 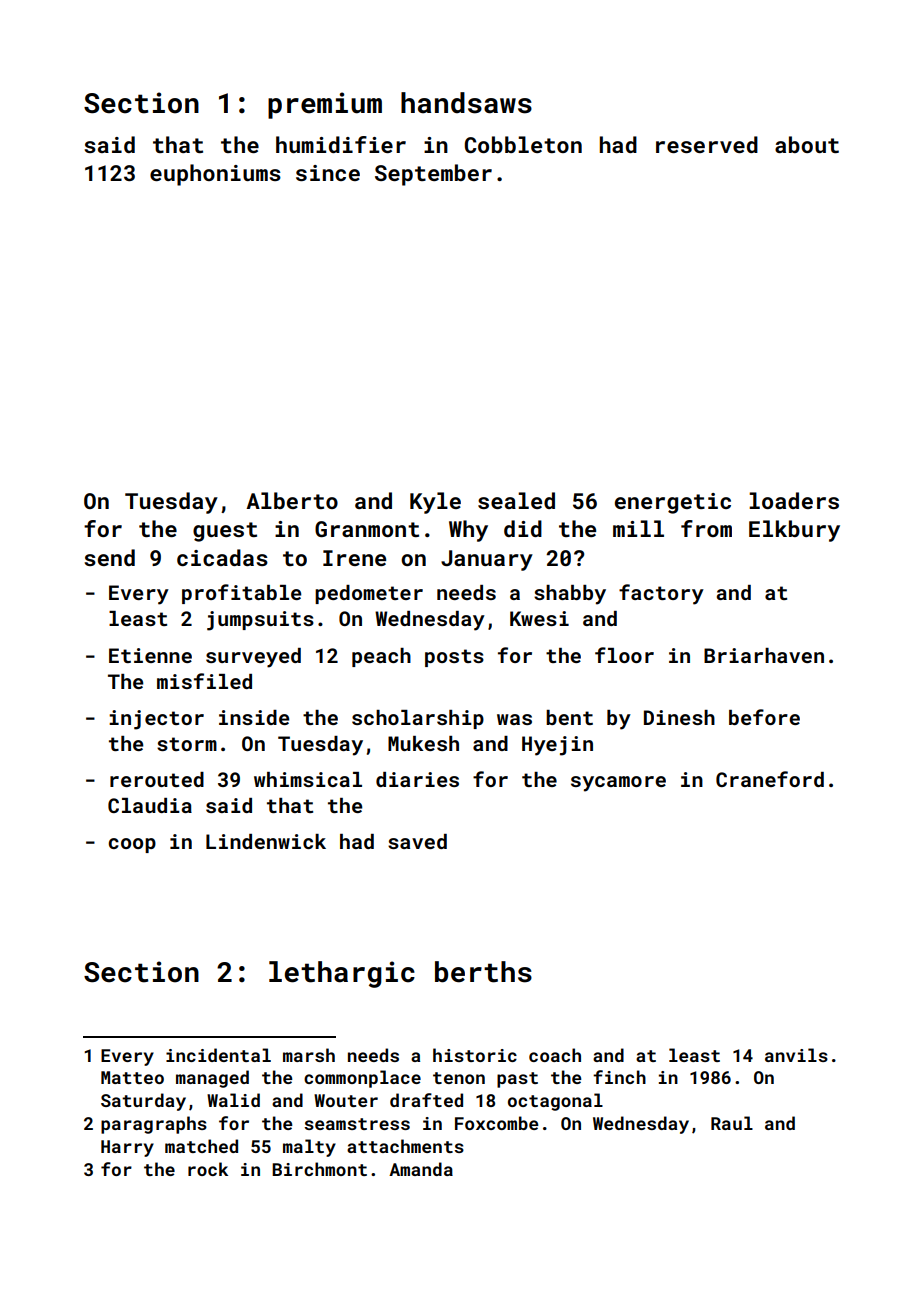 What do you see at coordinates (557, 746) in the screenshot?
I see `Hyejin` at bounding box center [557, 746].
